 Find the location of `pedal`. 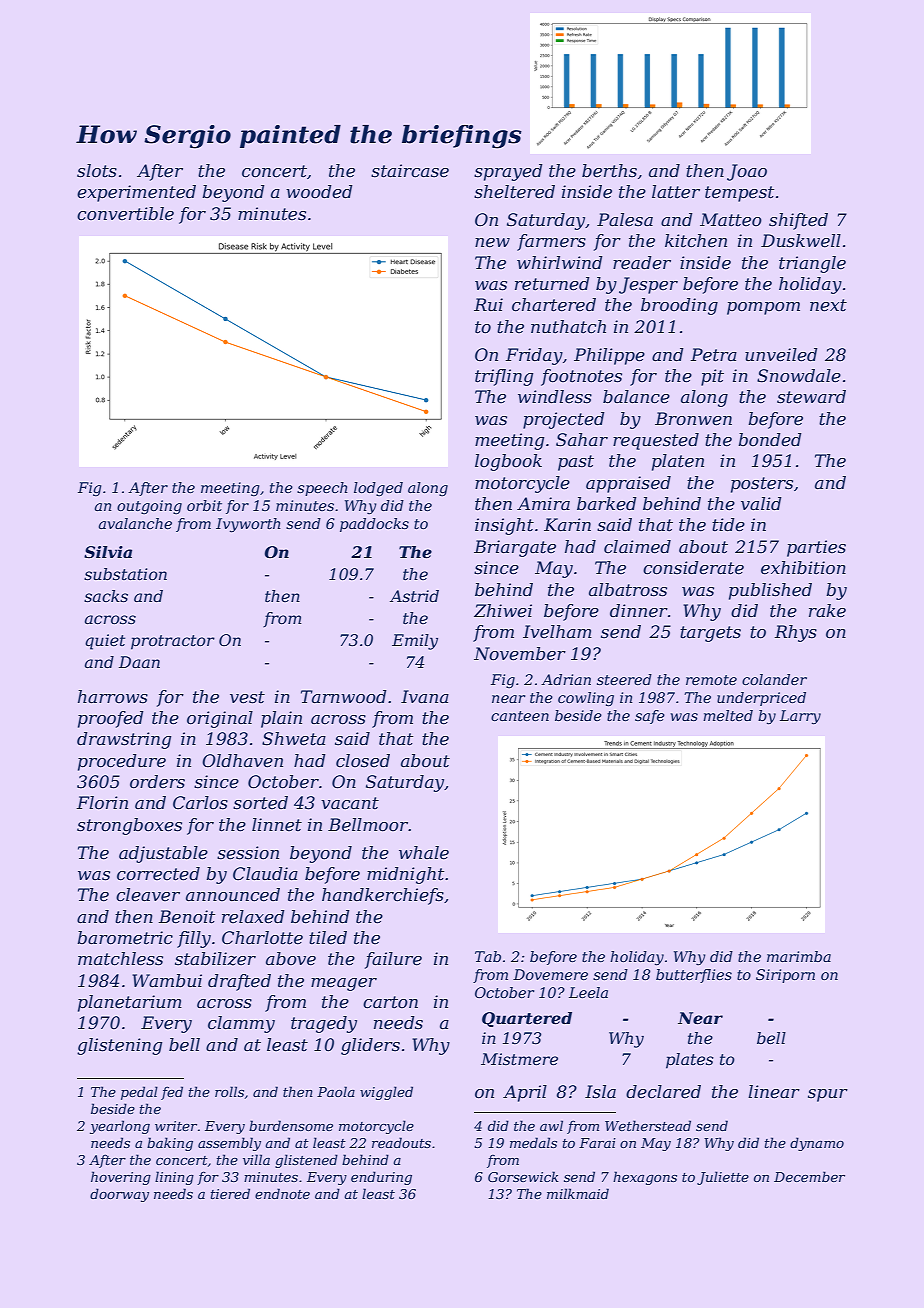

pedal is located at coordinates (139, 1093).
